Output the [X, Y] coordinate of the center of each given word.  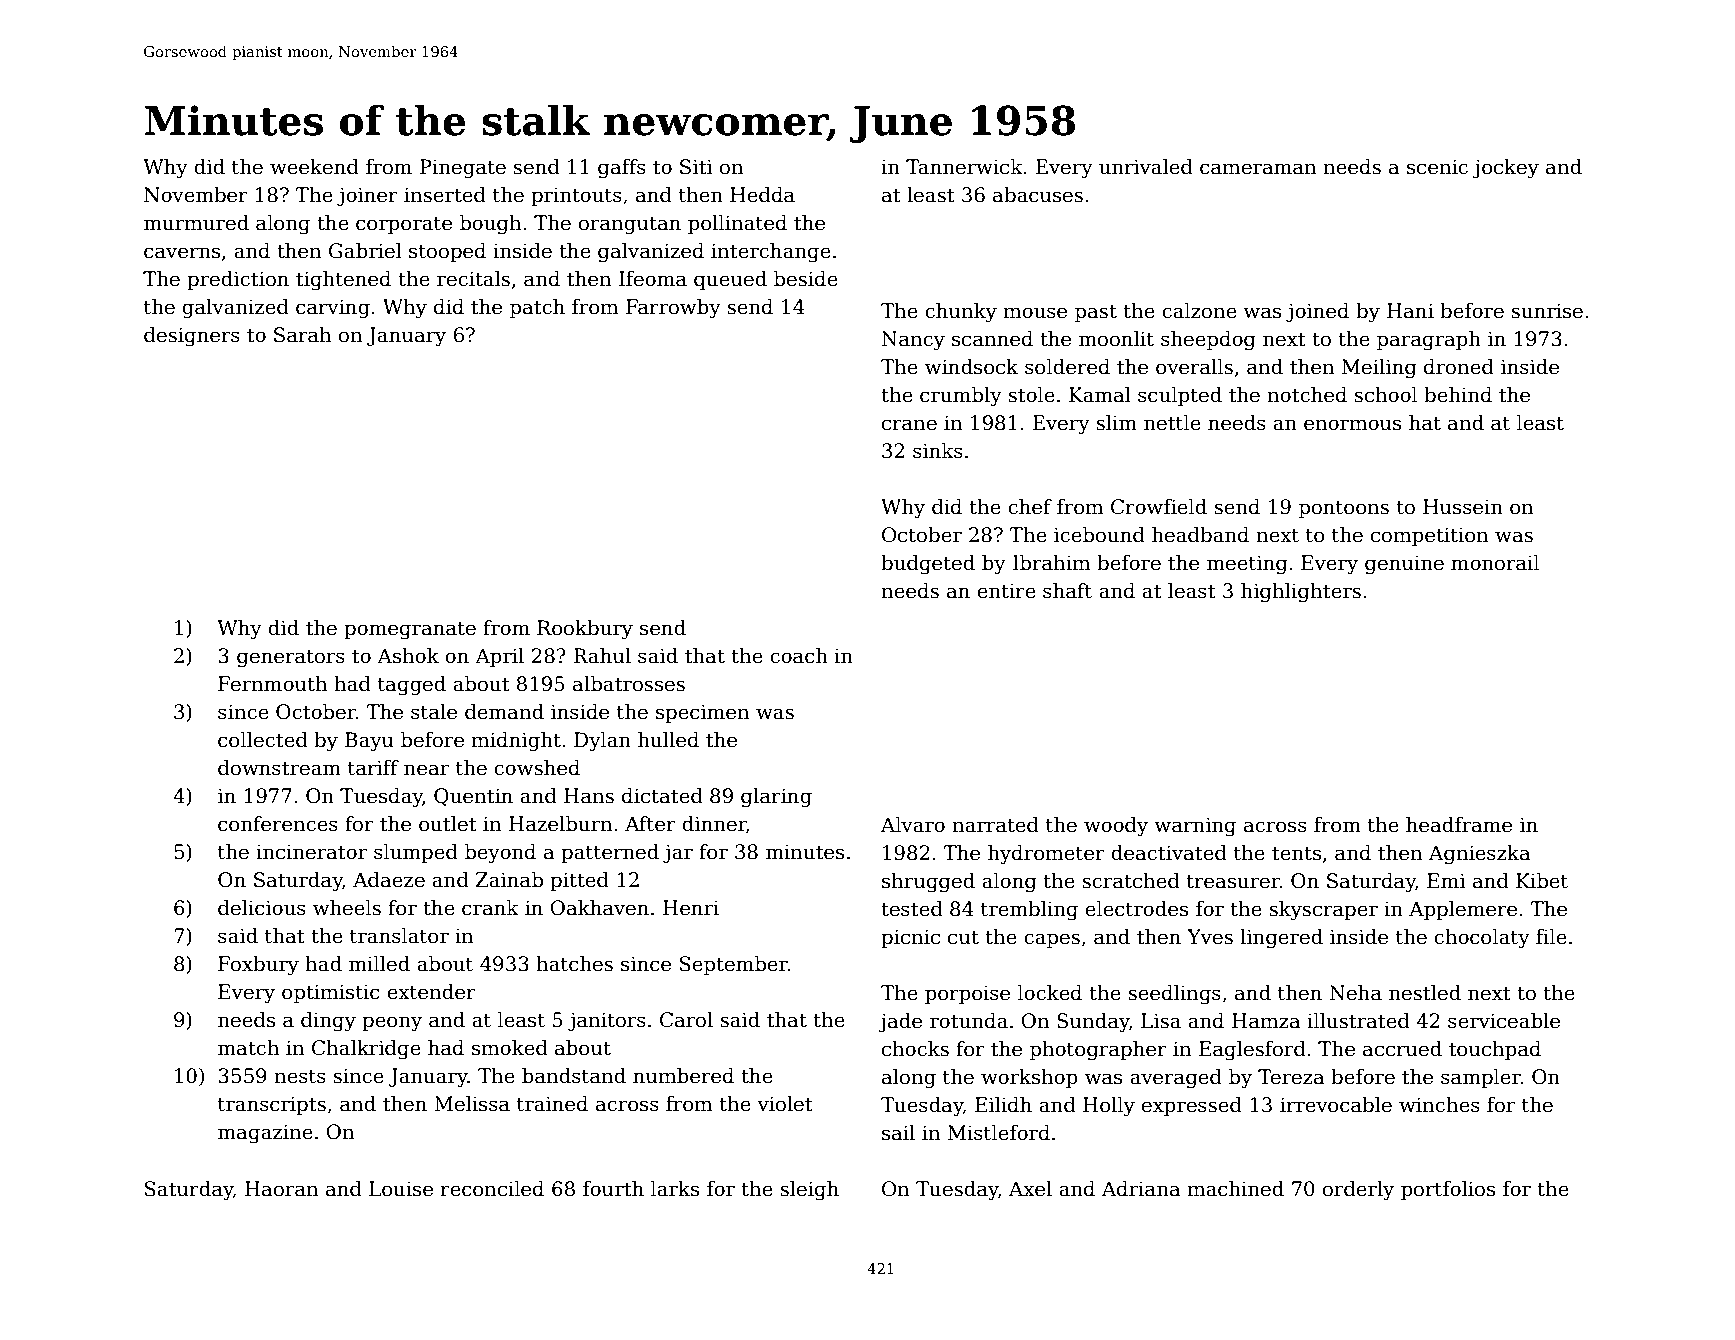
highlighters [1301, 593]
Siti [696, 167]
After [650, 824]
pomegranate [410, 631]
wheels [347, 908]
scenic [1437, 167]
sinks [938, 451]
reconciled [492, 1189]
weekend [314, 167]
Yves [1210, 937]
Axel [1030, 1189]
